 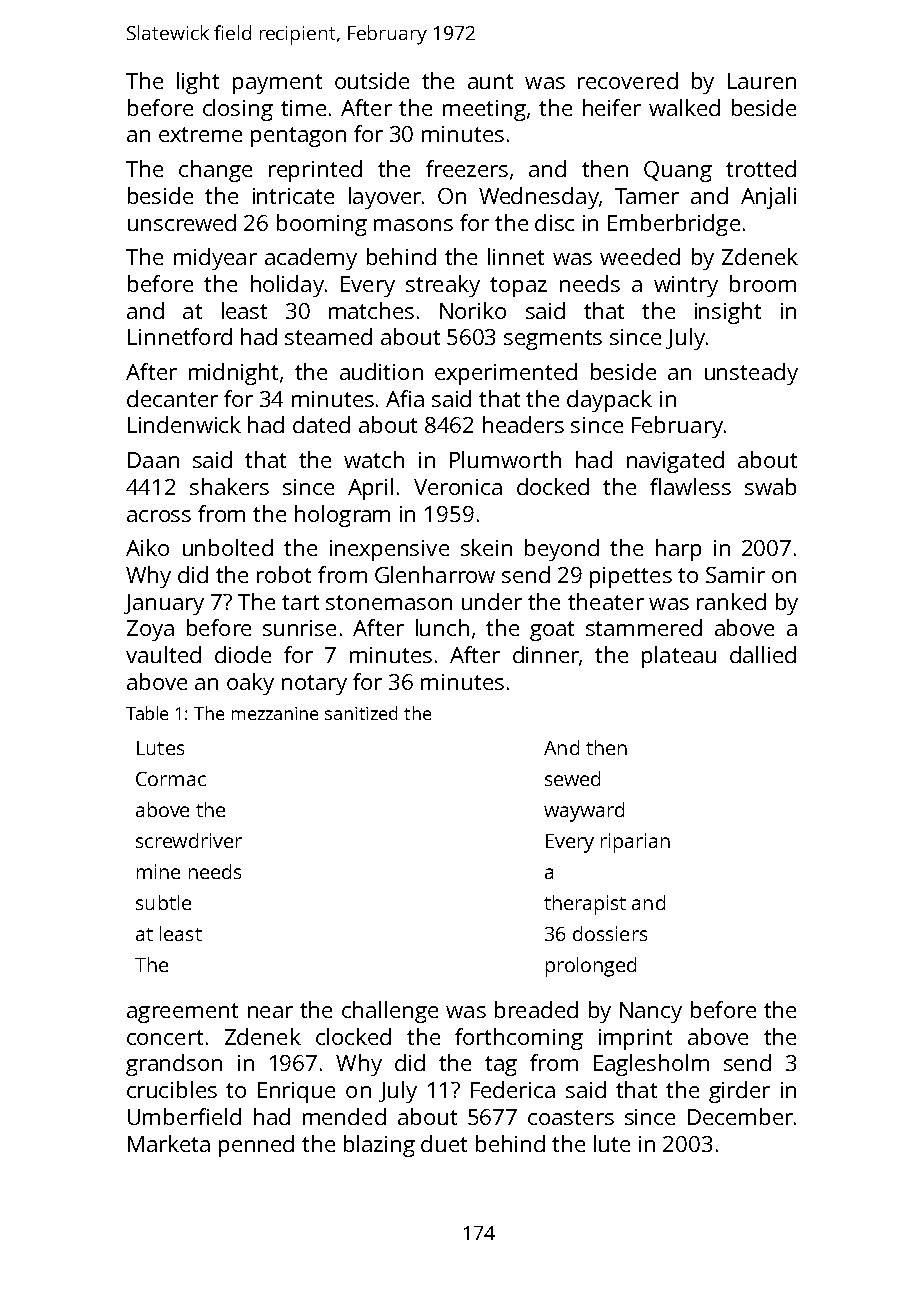 What do you see at coordinates (761, 168) in the document?
I see `trotted` at bounding box center [761, 168].
